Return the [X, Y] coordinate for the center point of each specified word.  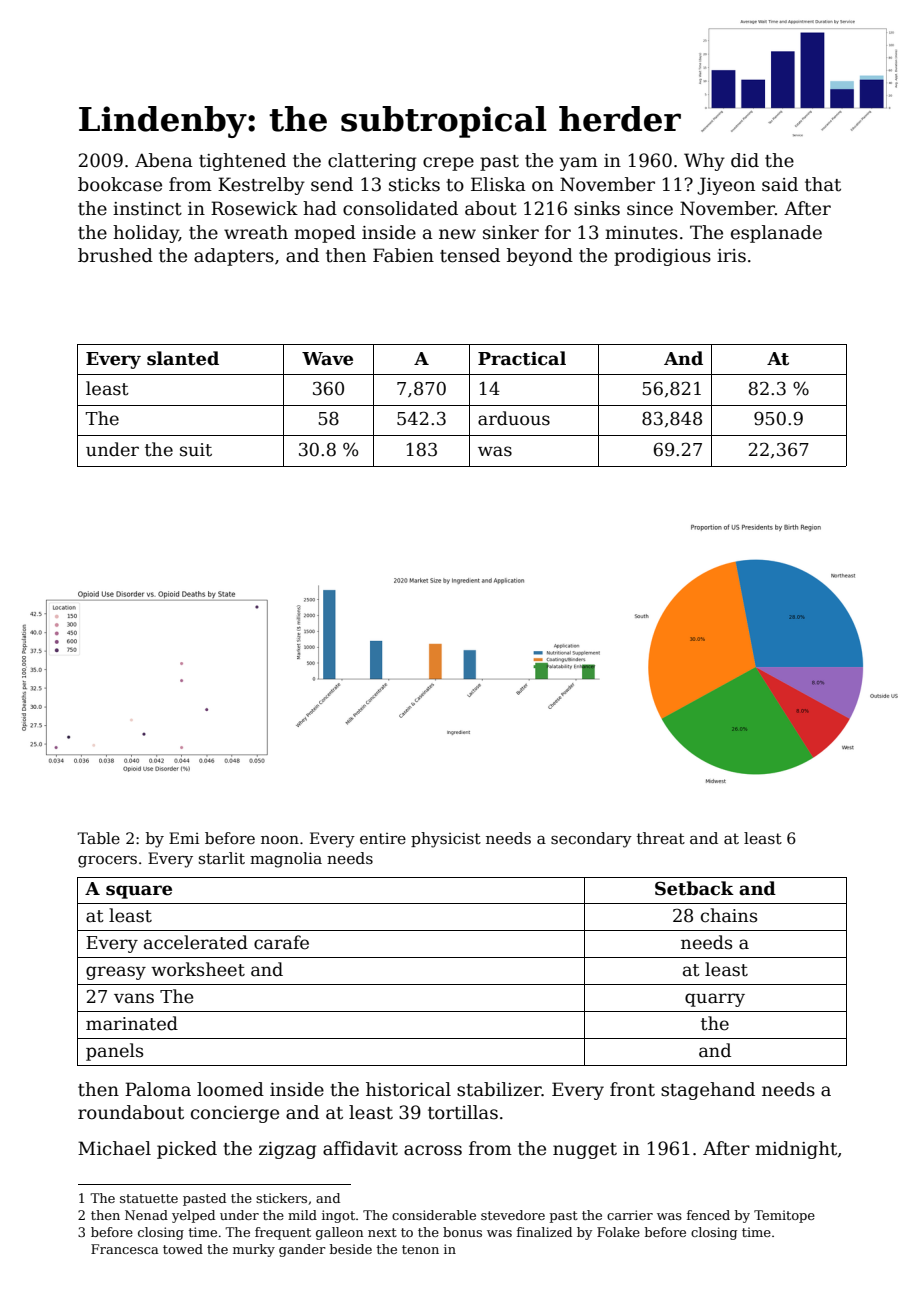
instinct [147, 209]
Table [98, 838]
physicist [446, 840]
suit [196, 450]
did [745, 160]
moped [325, 234]
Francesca [125, 1249]
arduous [514, 418]
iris [731, 256]
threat [661, 838]
